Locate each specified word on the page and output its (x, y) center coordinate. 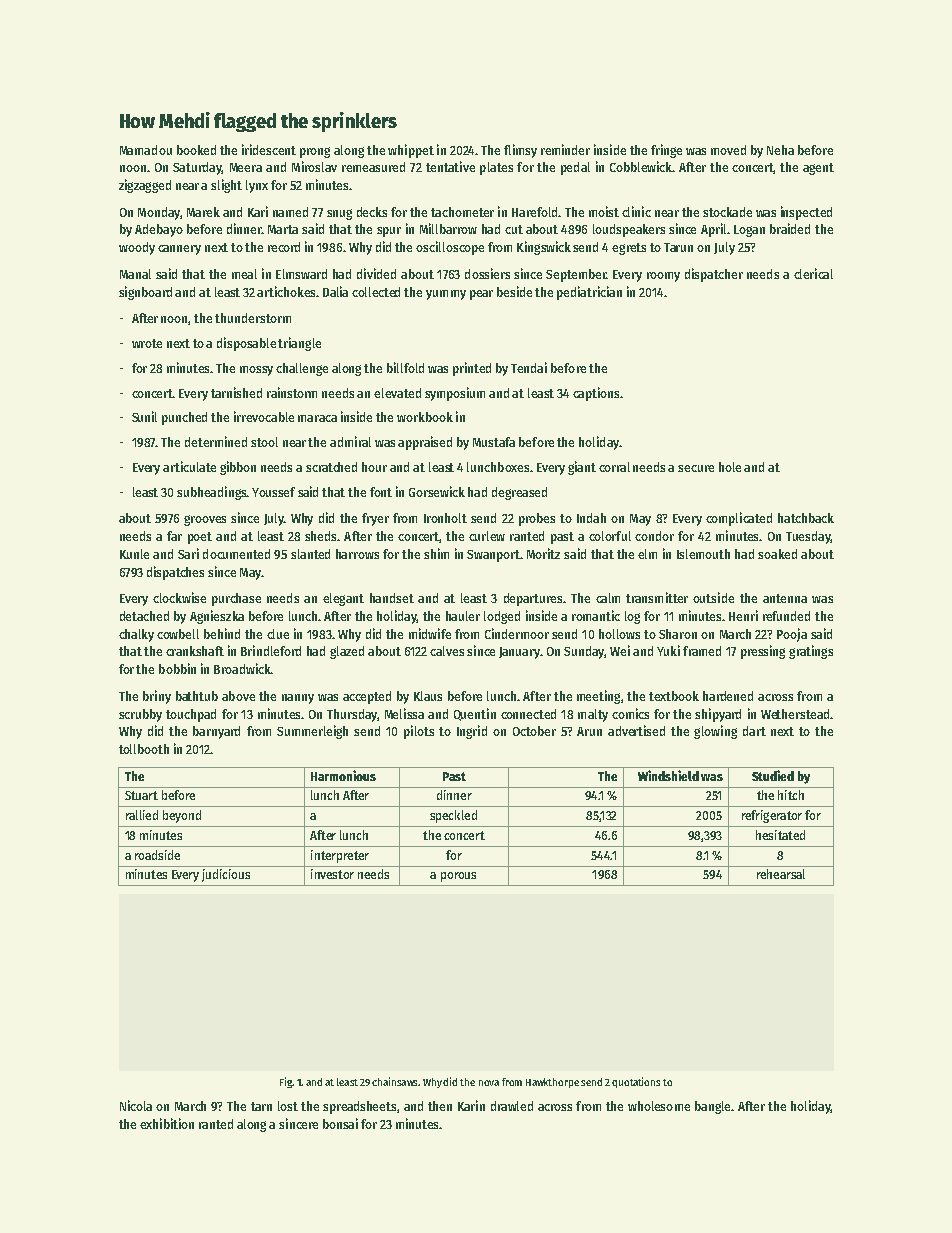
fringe (666, 151)
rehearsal (781, 874)
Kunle (134, 554)
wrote (147, 343)
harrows (357, 554)
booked (196, 150)
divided (376, 273)
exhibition (167, 1123)
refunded (786, 616)
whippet (411, 151)
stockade (727, 212)
